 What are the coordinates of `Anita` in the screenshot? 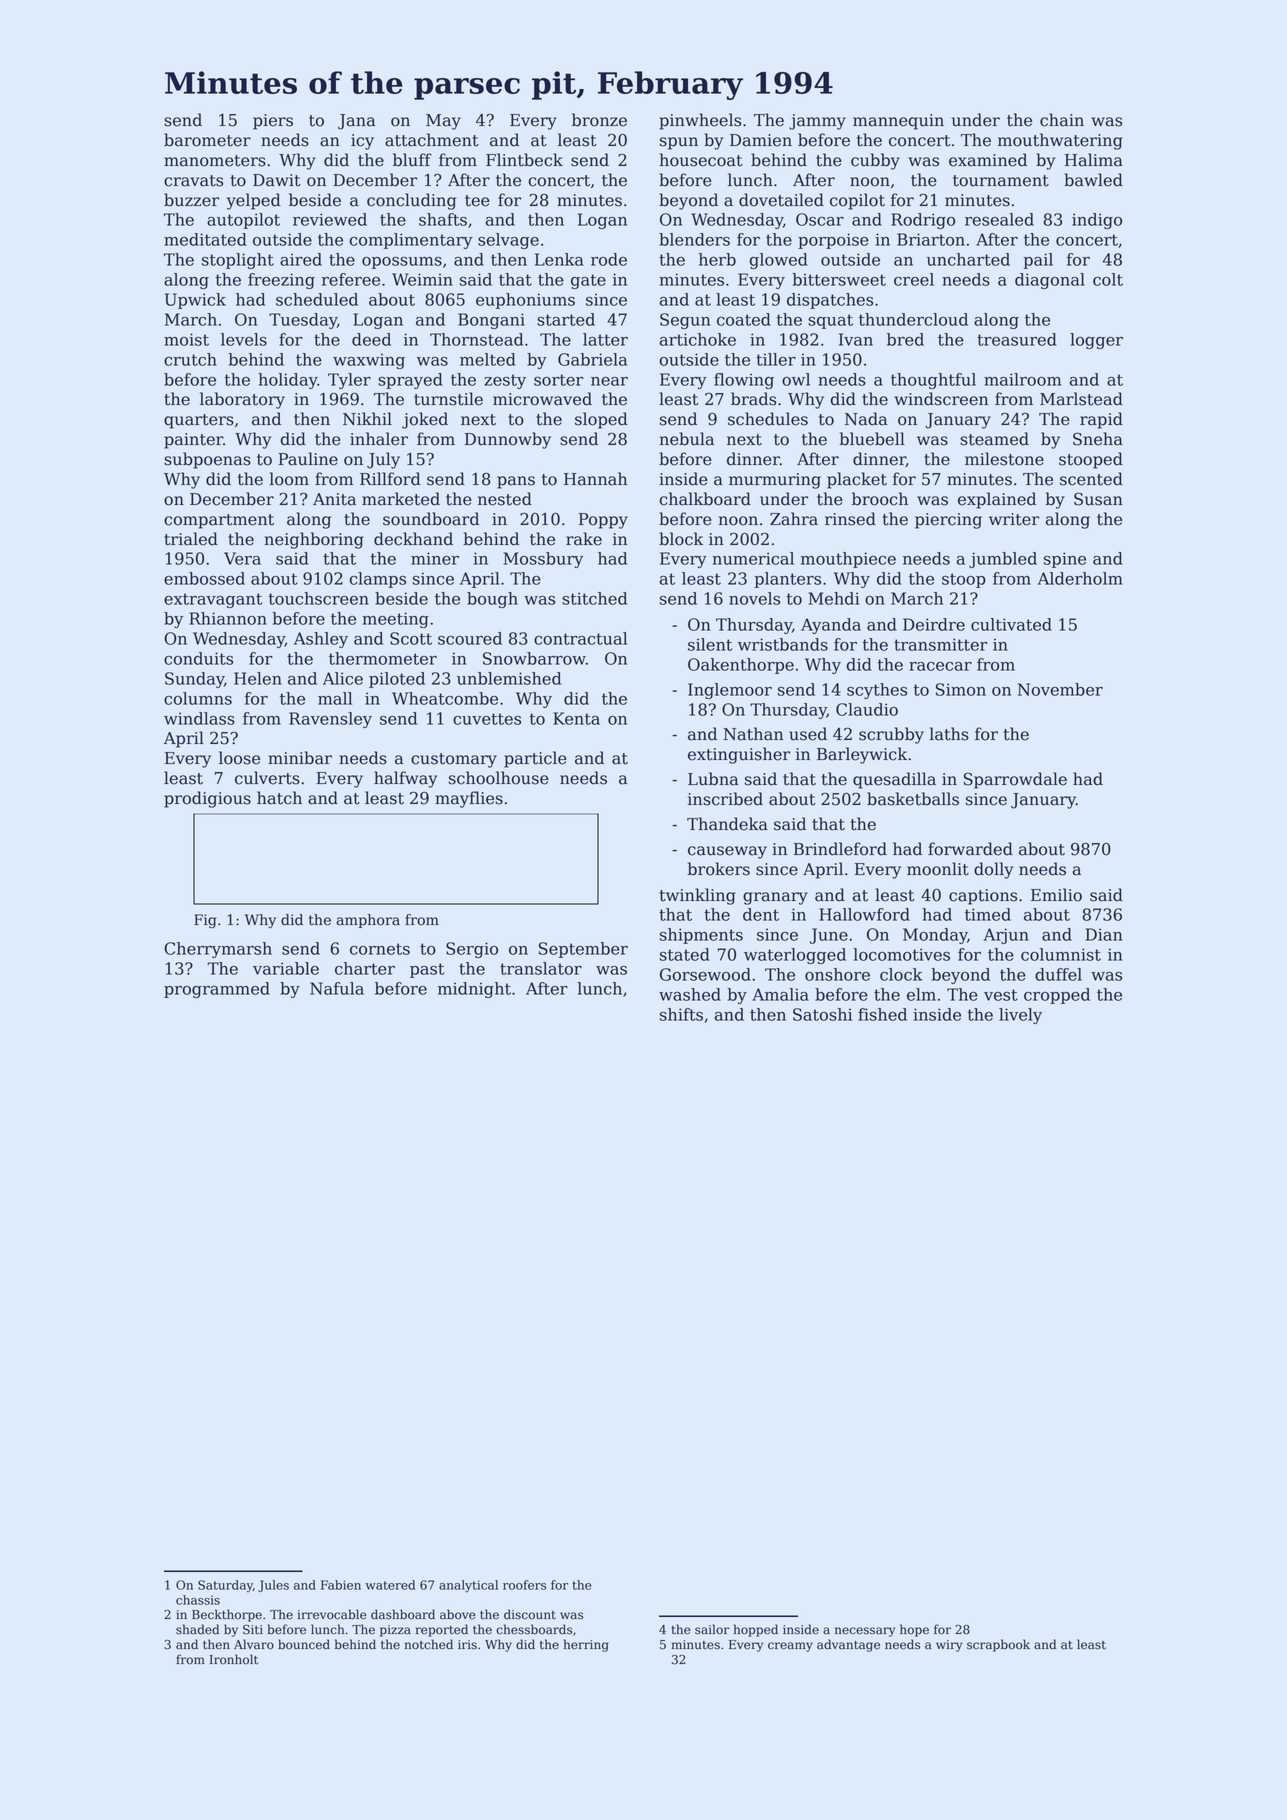 It's located at (334, 499).
